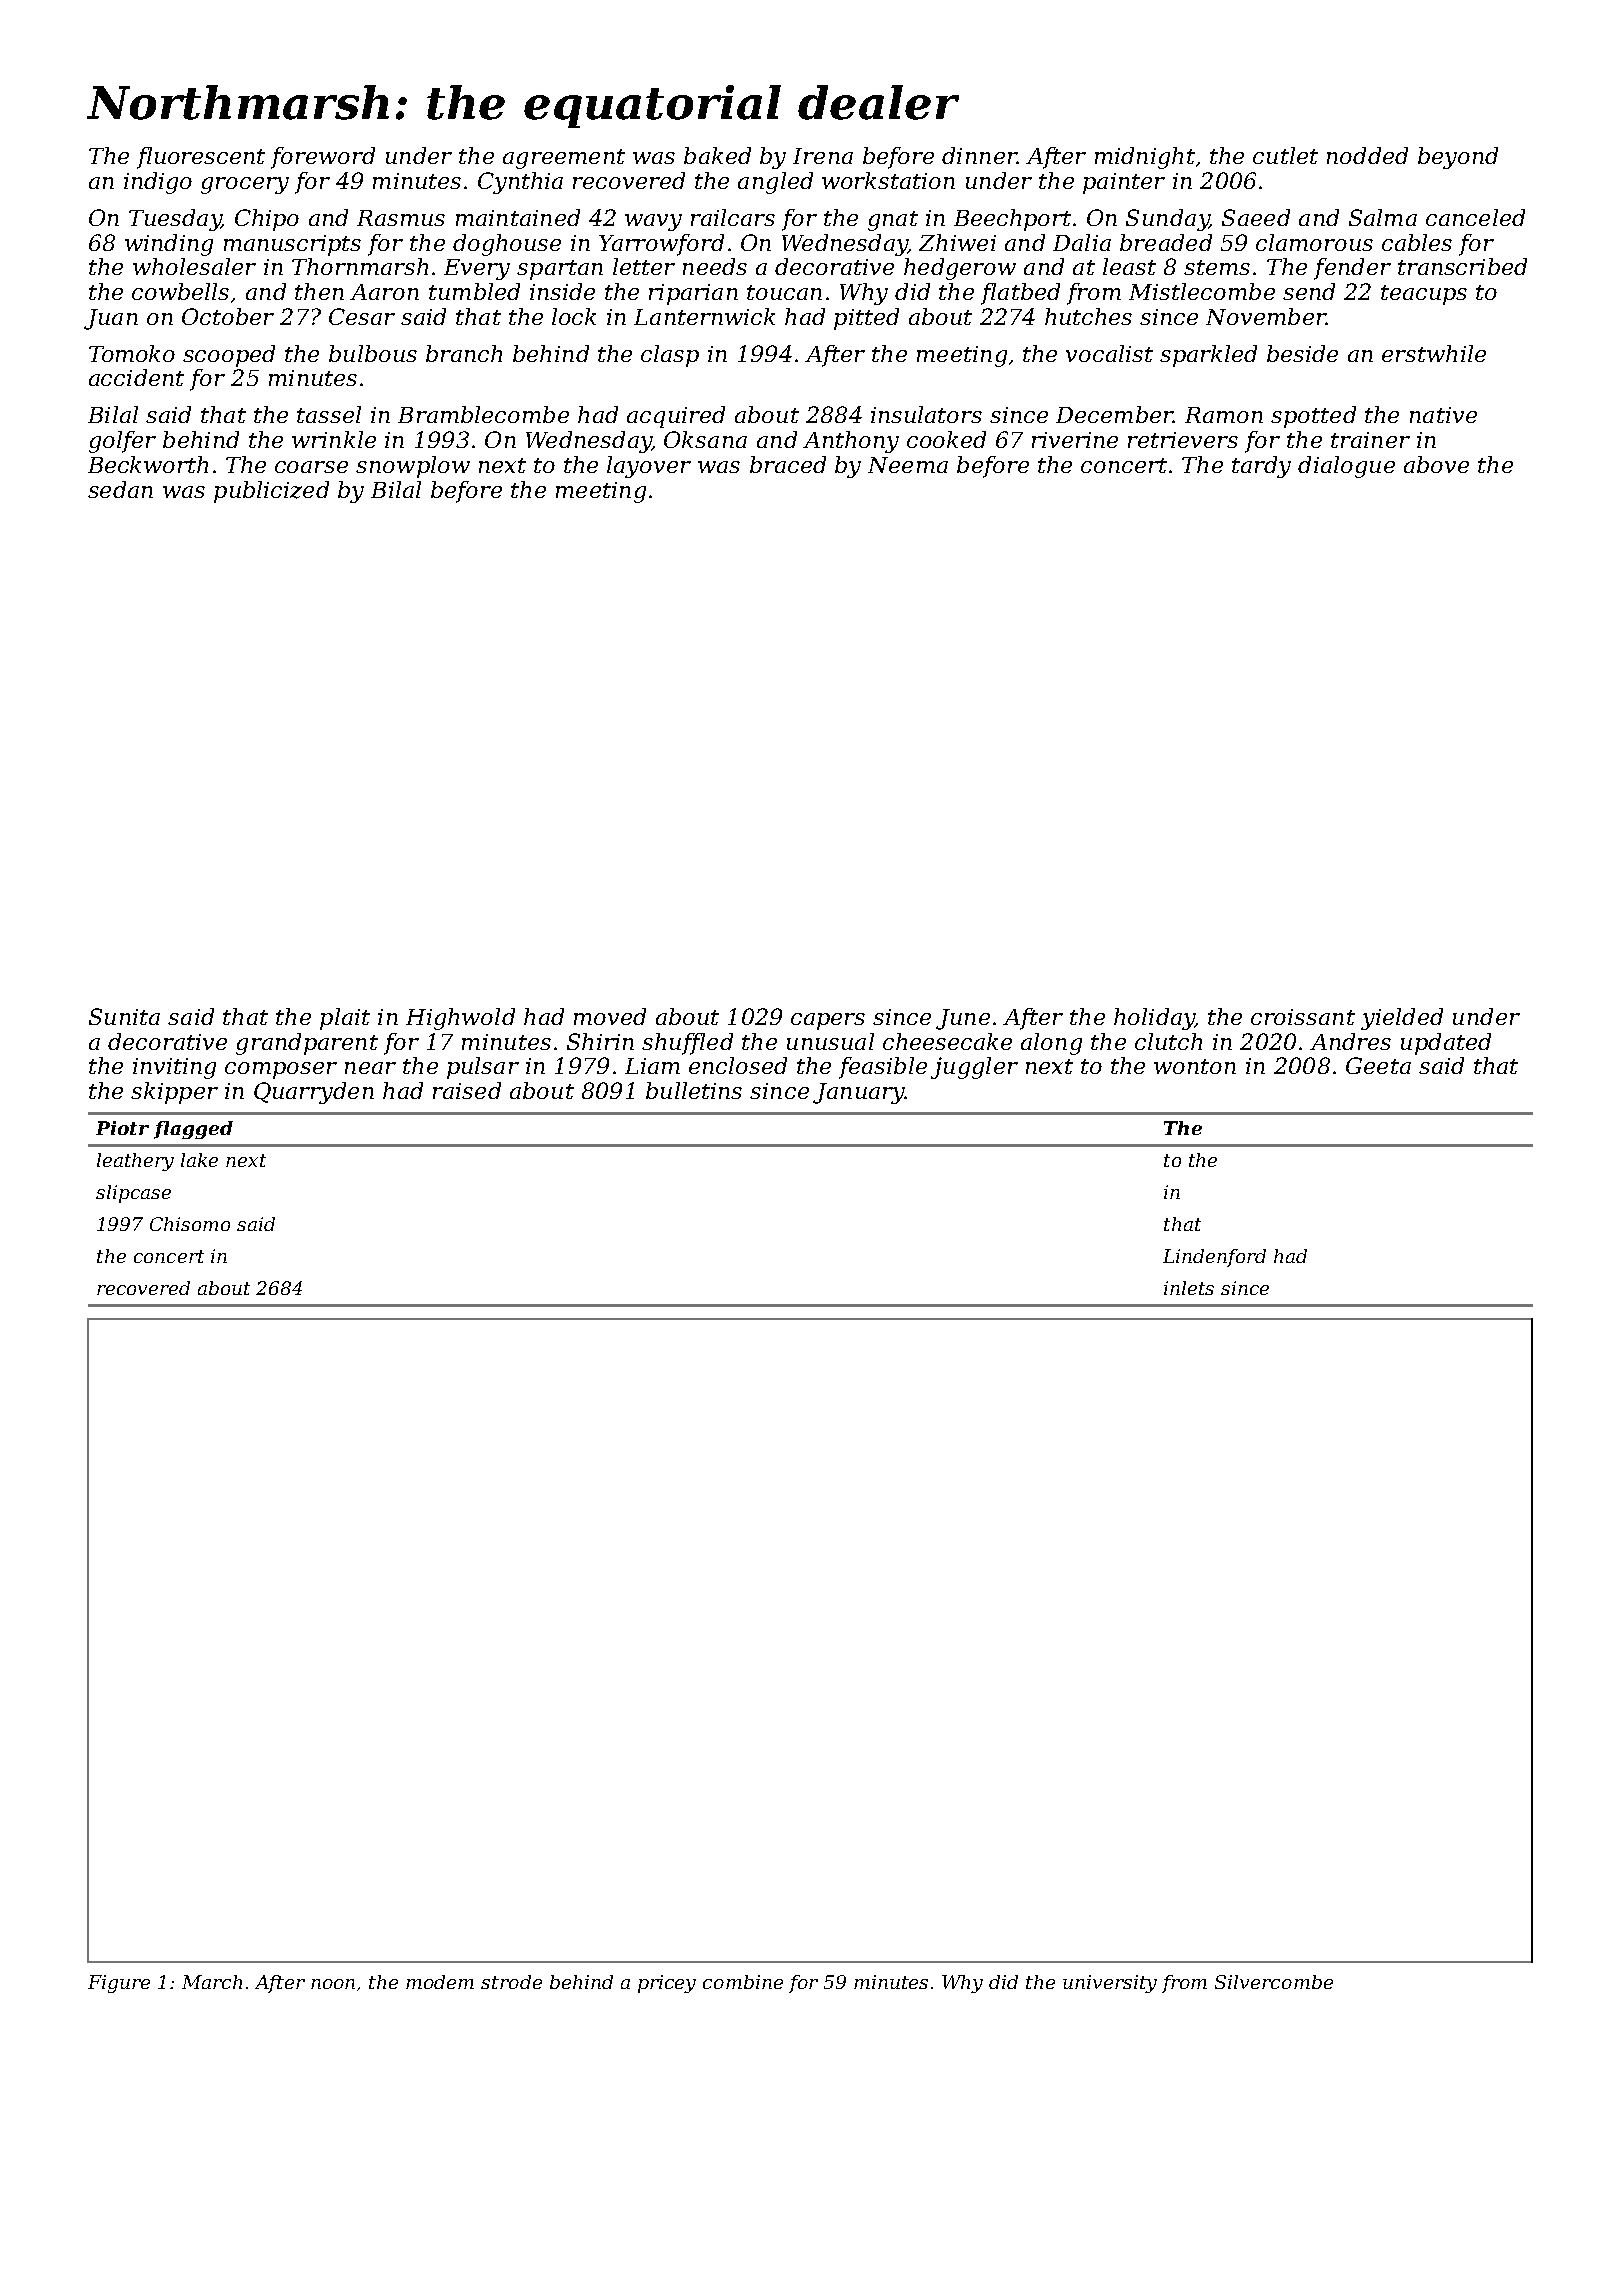 The image size is (1620, 2292). I want to click on agreement, so click(564, 159).
